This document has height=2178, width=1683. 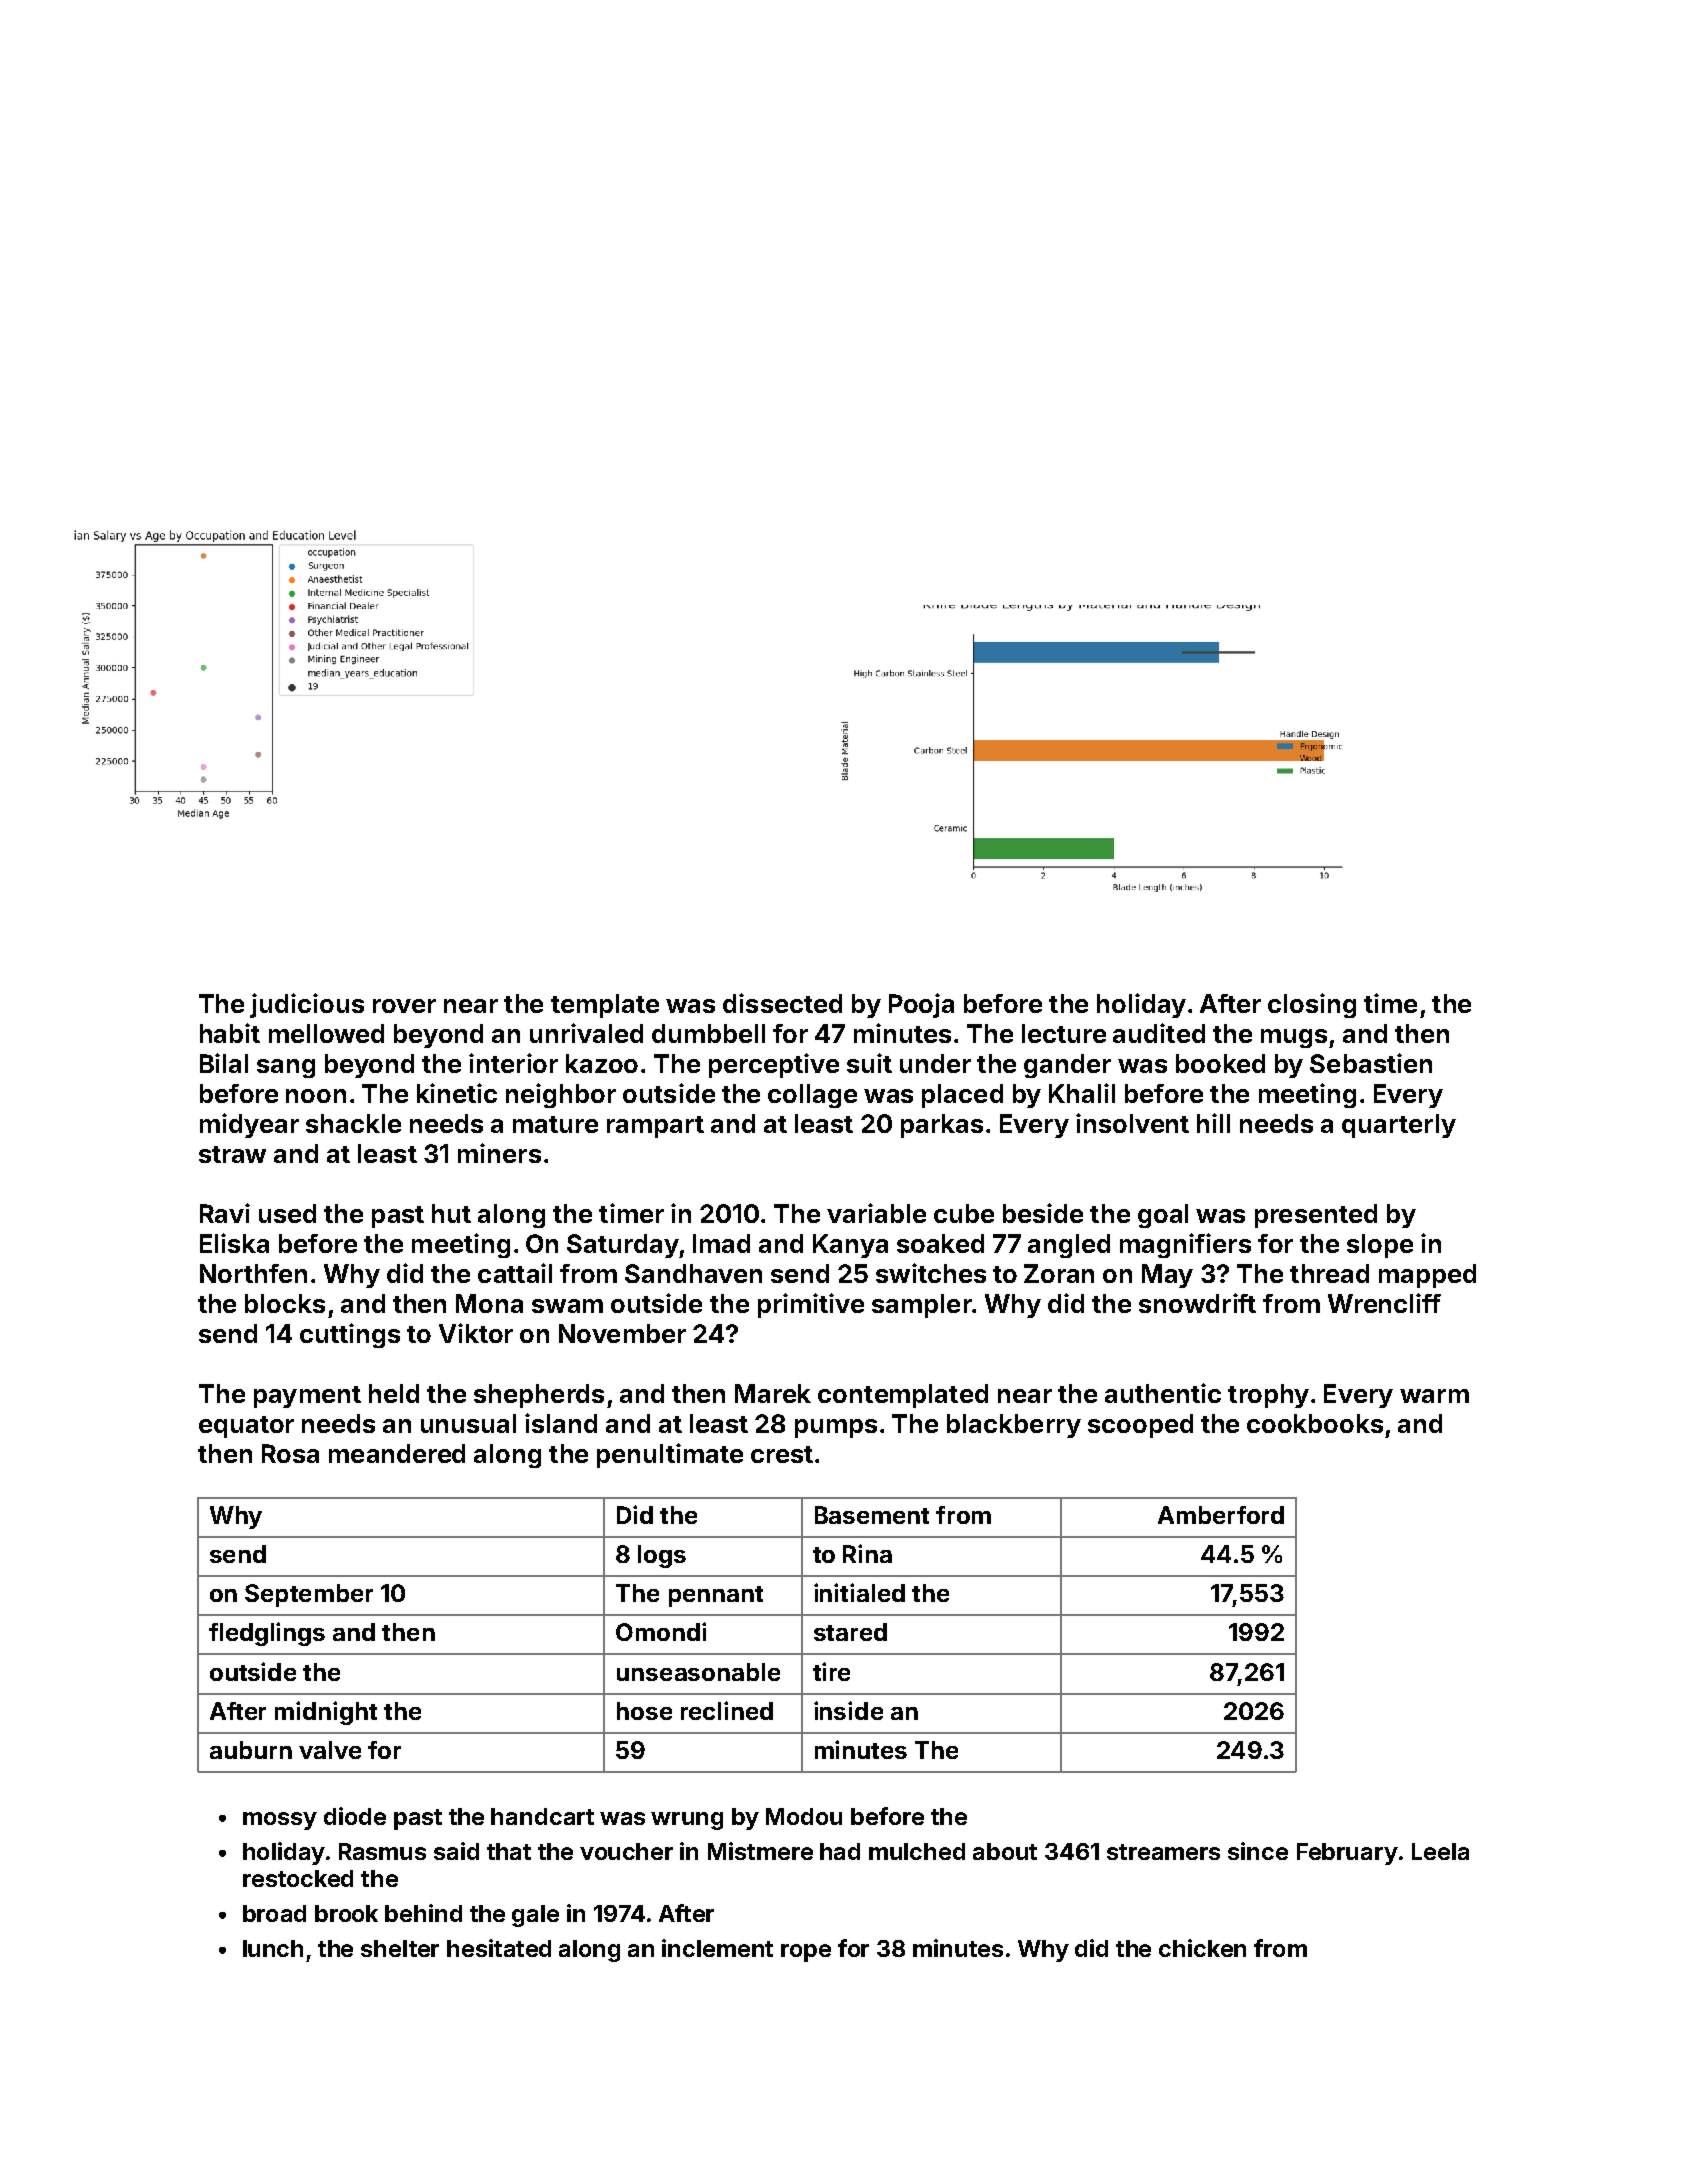 What do you see at coordinates (922, 1306) in the document?
I see `sampler` at bounding box center [922, 1306].
